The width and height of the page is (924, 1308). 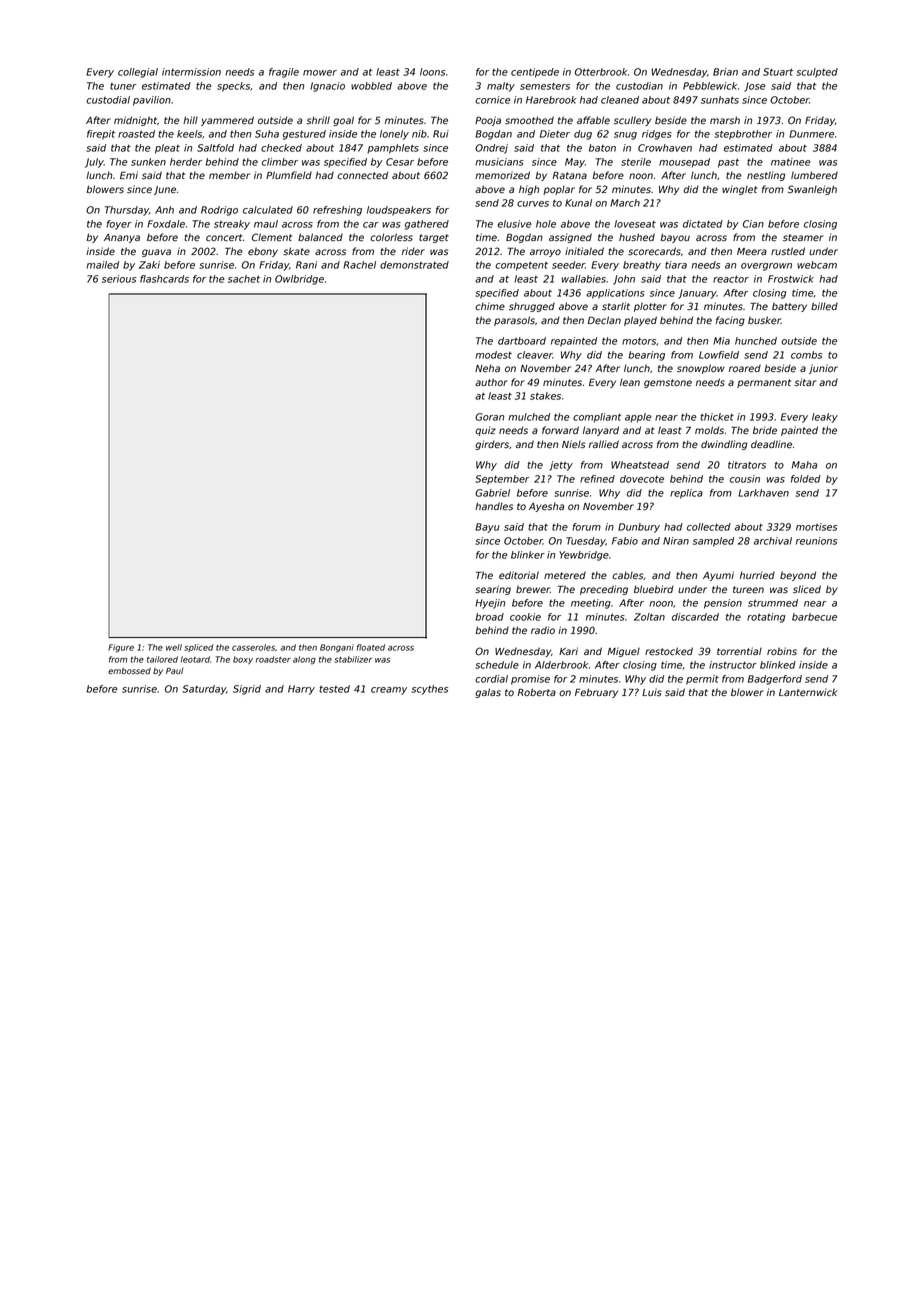 I want to click on serious, so click(x=119, y=279).
